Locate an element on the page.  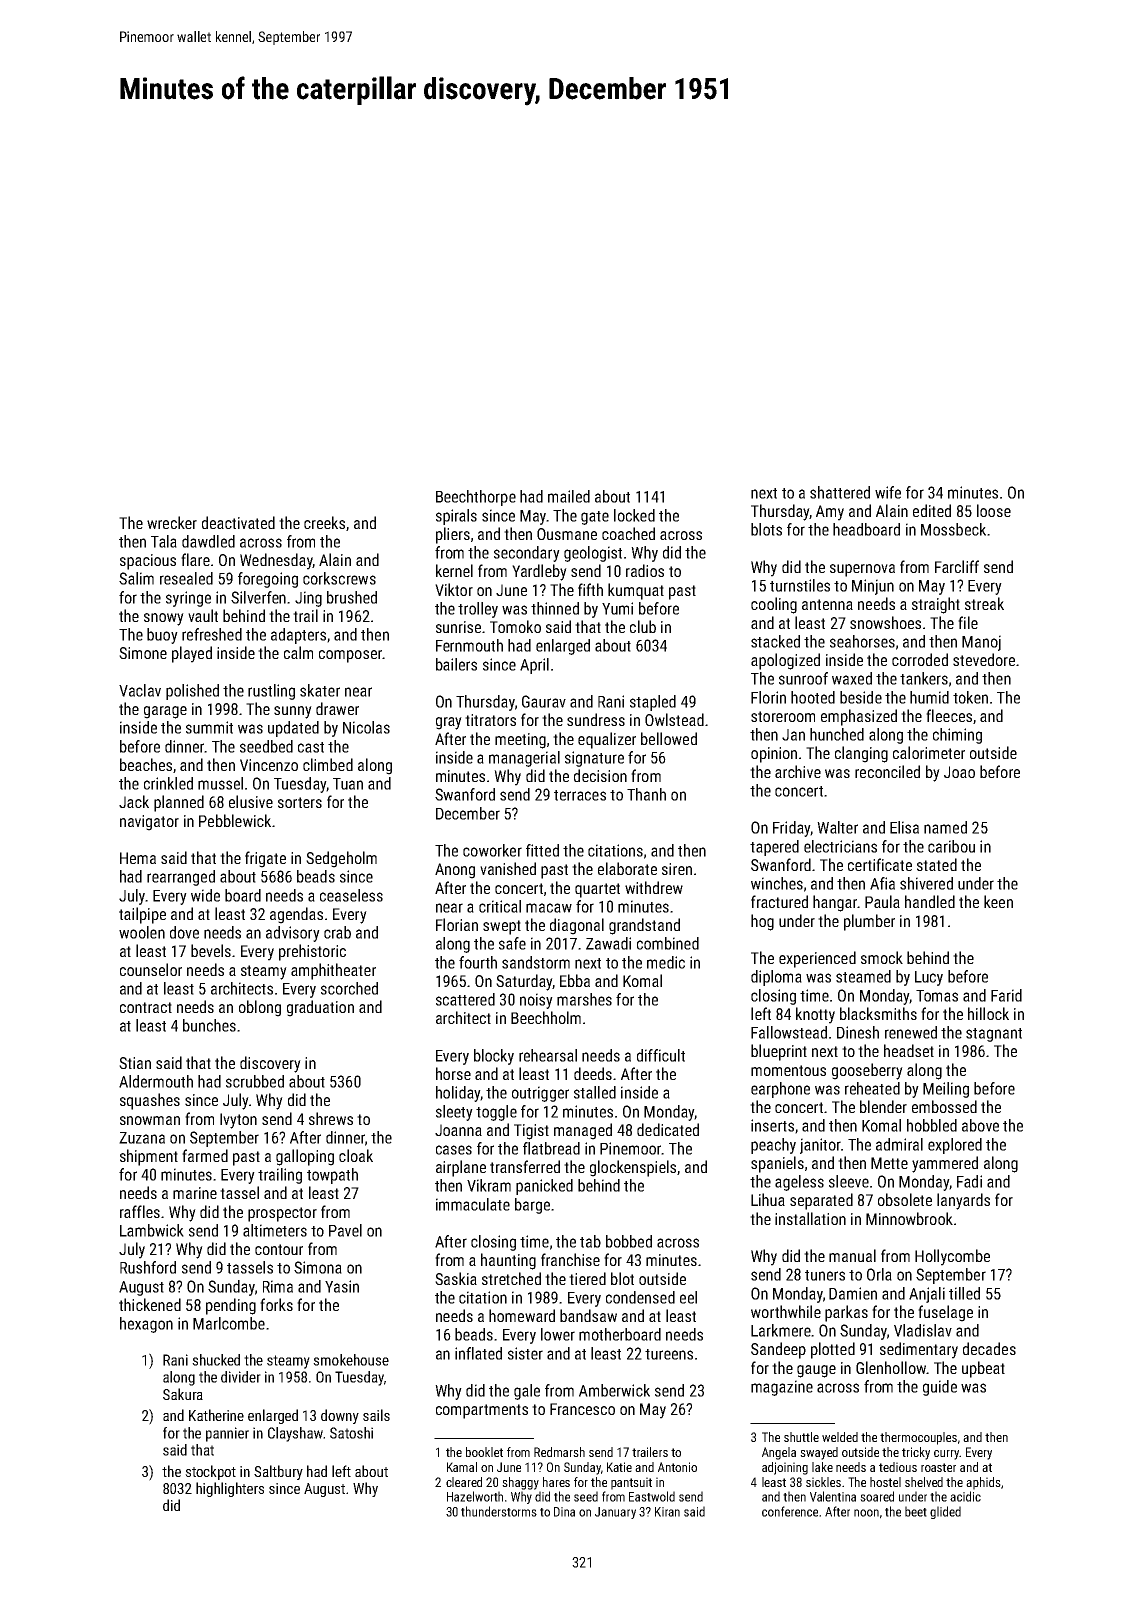
Dinesh is located at coordinates (858, 1032).
